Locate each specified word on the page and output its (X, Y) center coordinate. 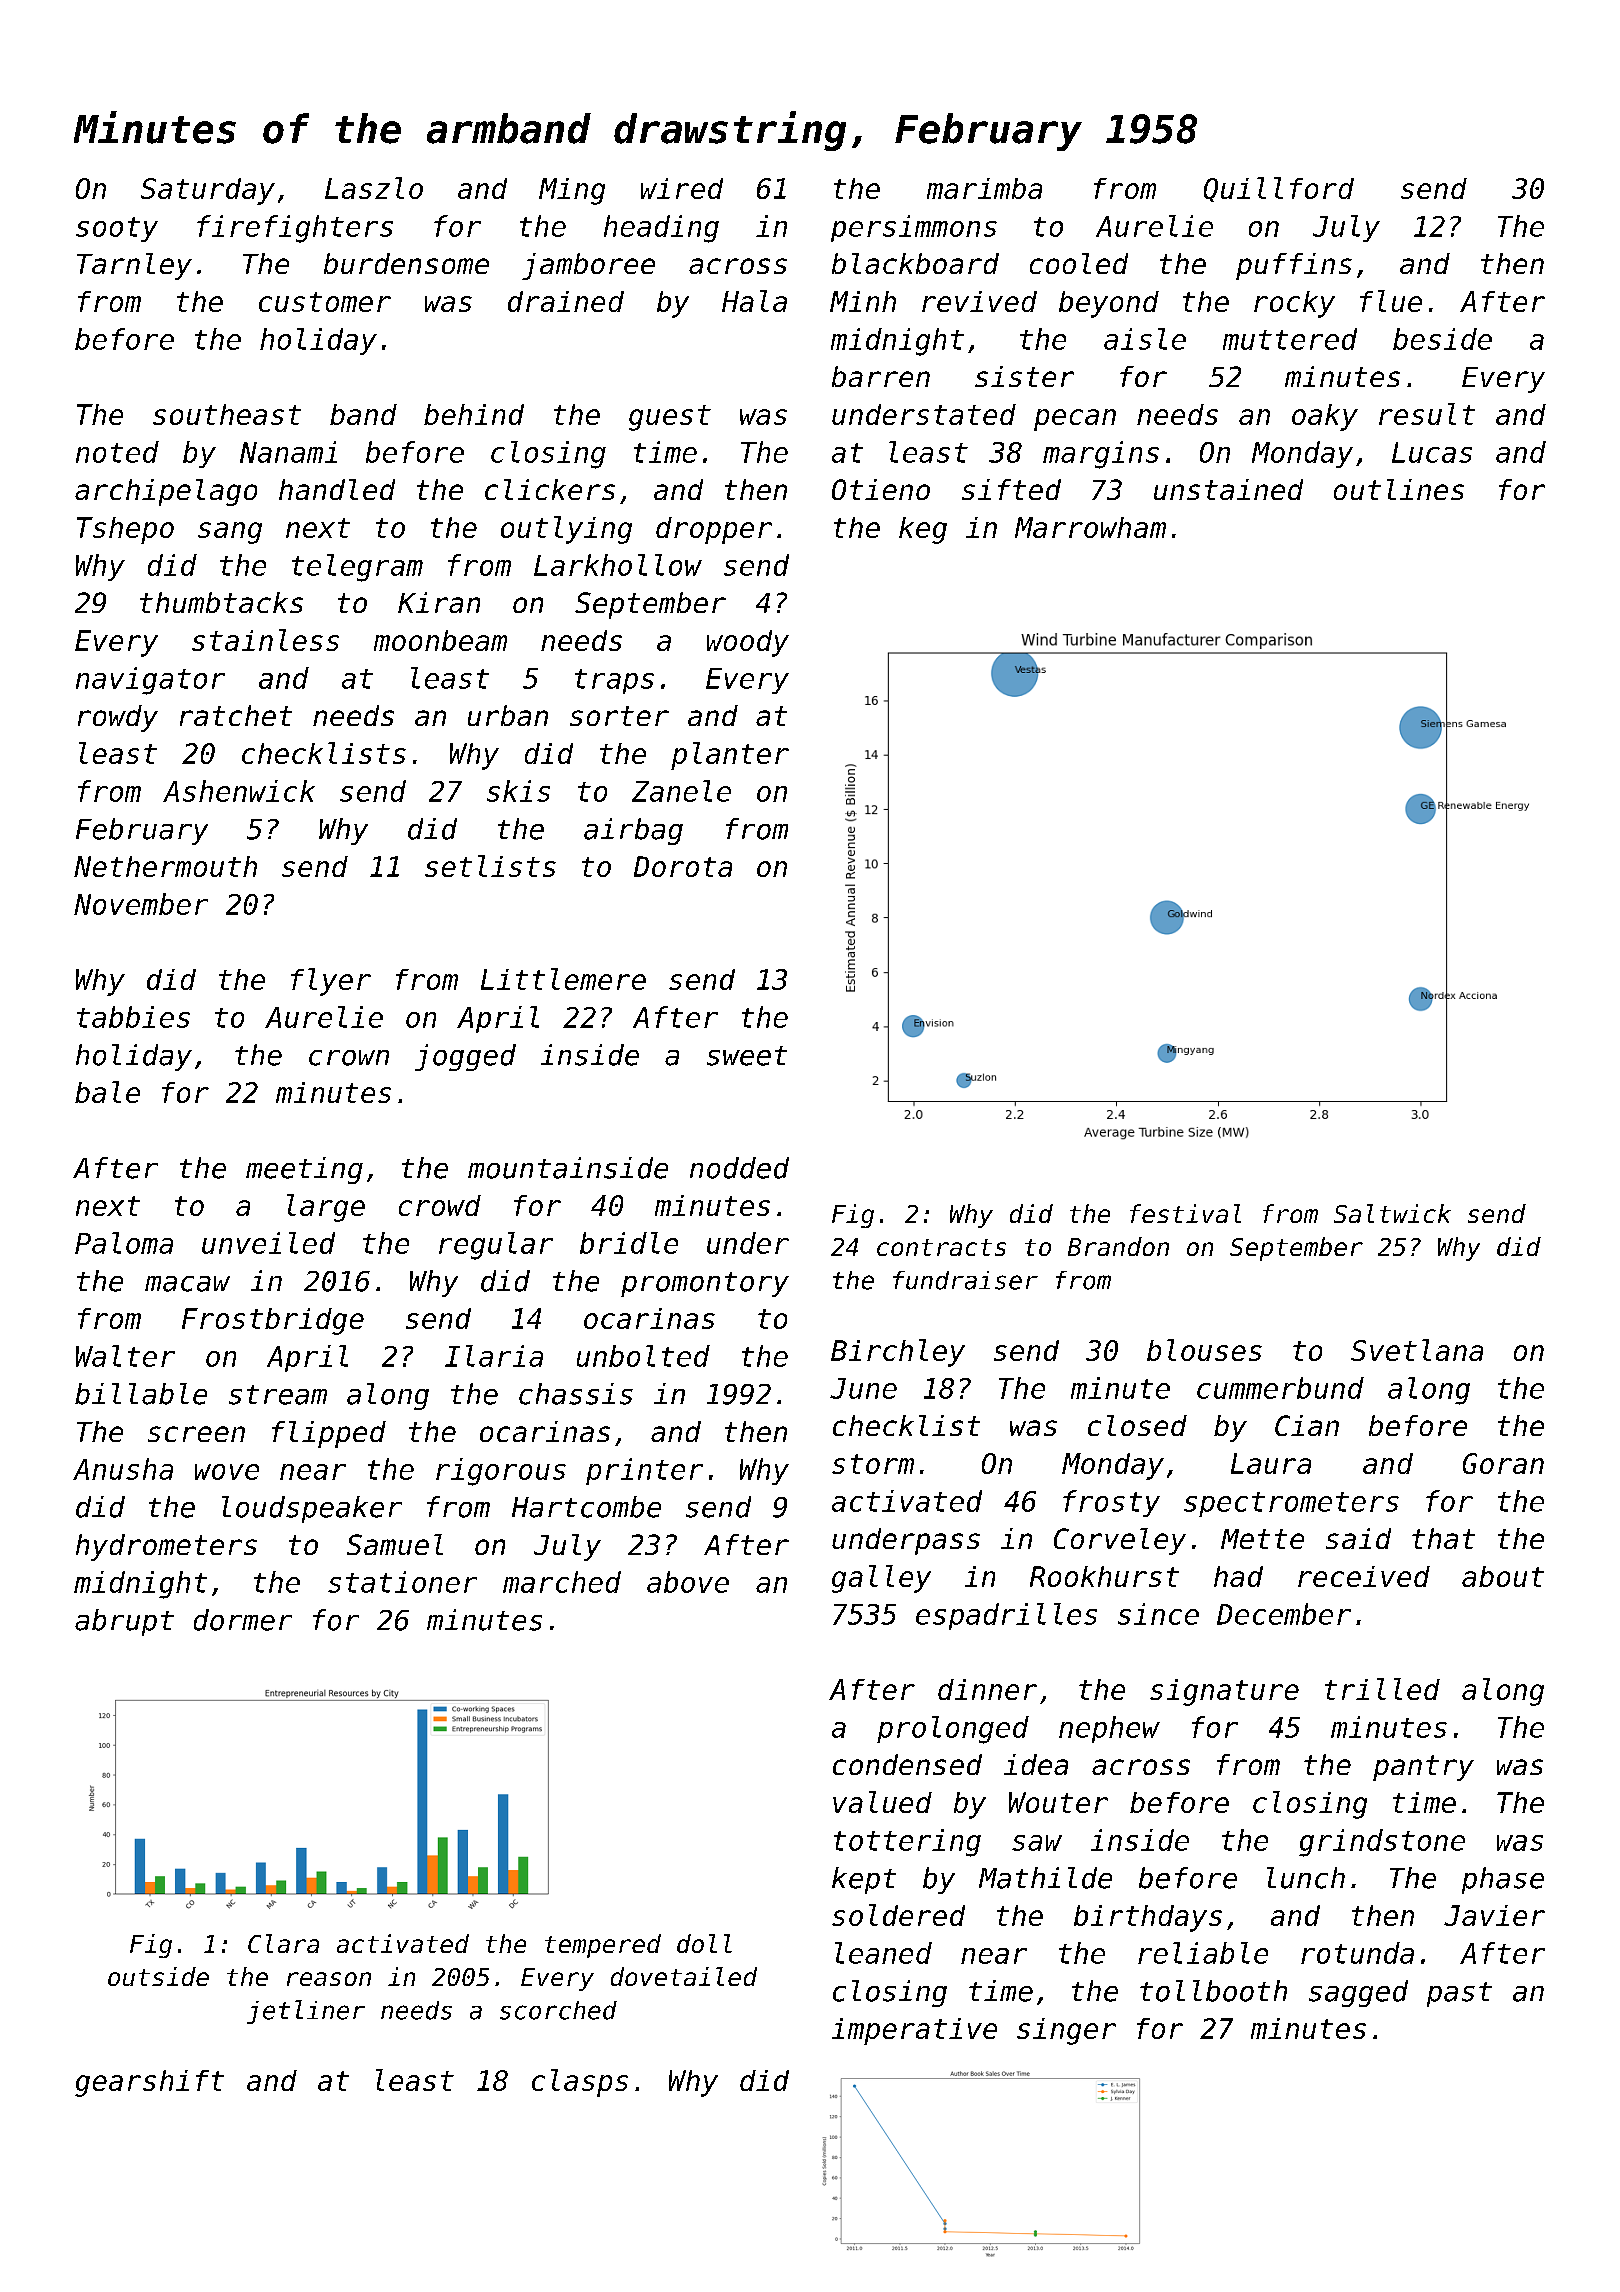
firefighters (295, 229)
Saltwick (1392, 1213)
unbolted (643, 1356)
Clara (283, 1943)
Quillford (1279, 189)
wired (682, 188)
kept (864, 1880)
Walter (125, 1356)
